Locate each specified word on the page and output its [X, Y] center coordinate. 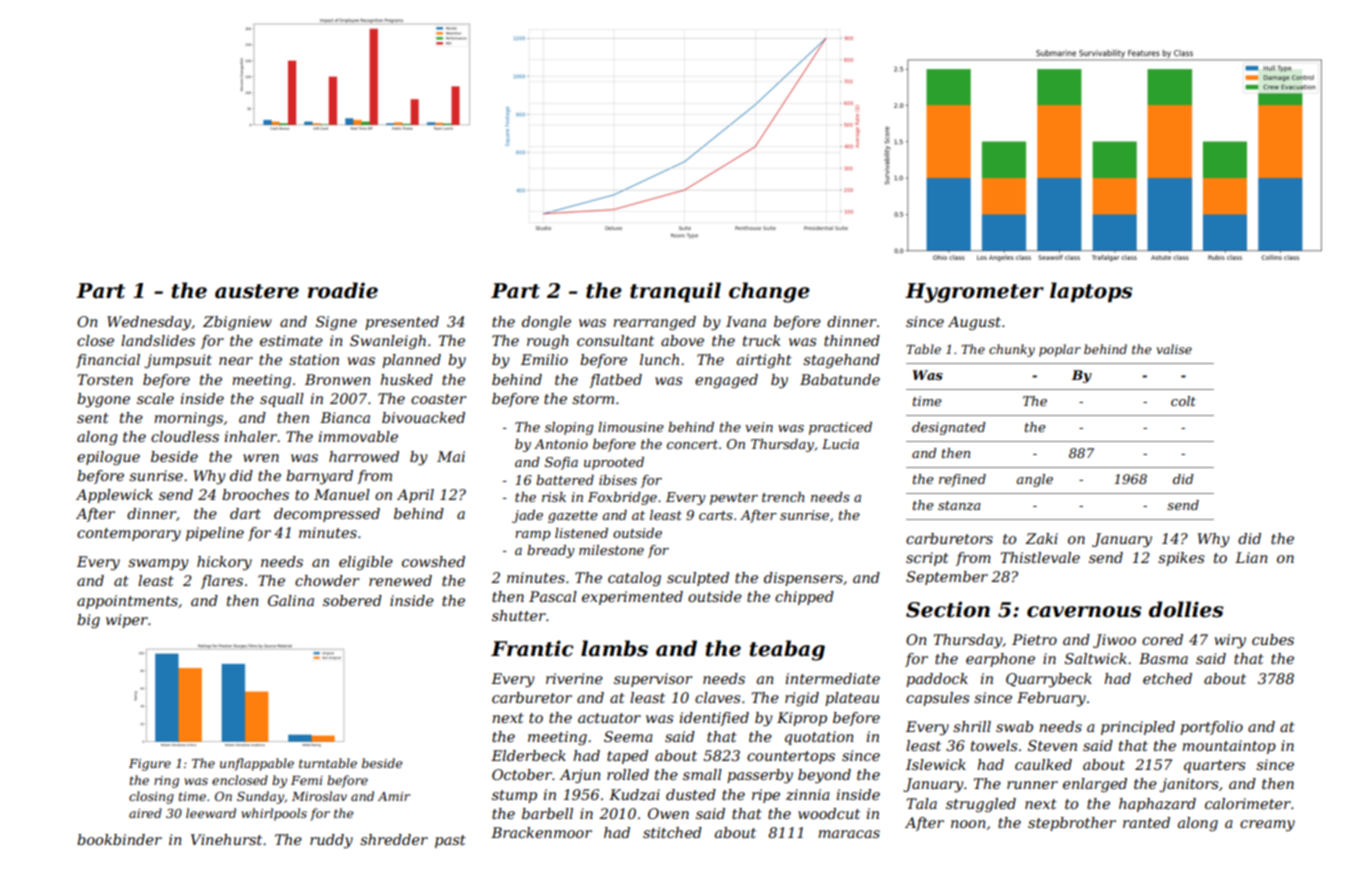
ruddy [331, 841]
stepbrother [1072, 824]
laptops [1091, 292]
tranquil [675, 292]
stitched [672, 832]
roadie [343, 290]
